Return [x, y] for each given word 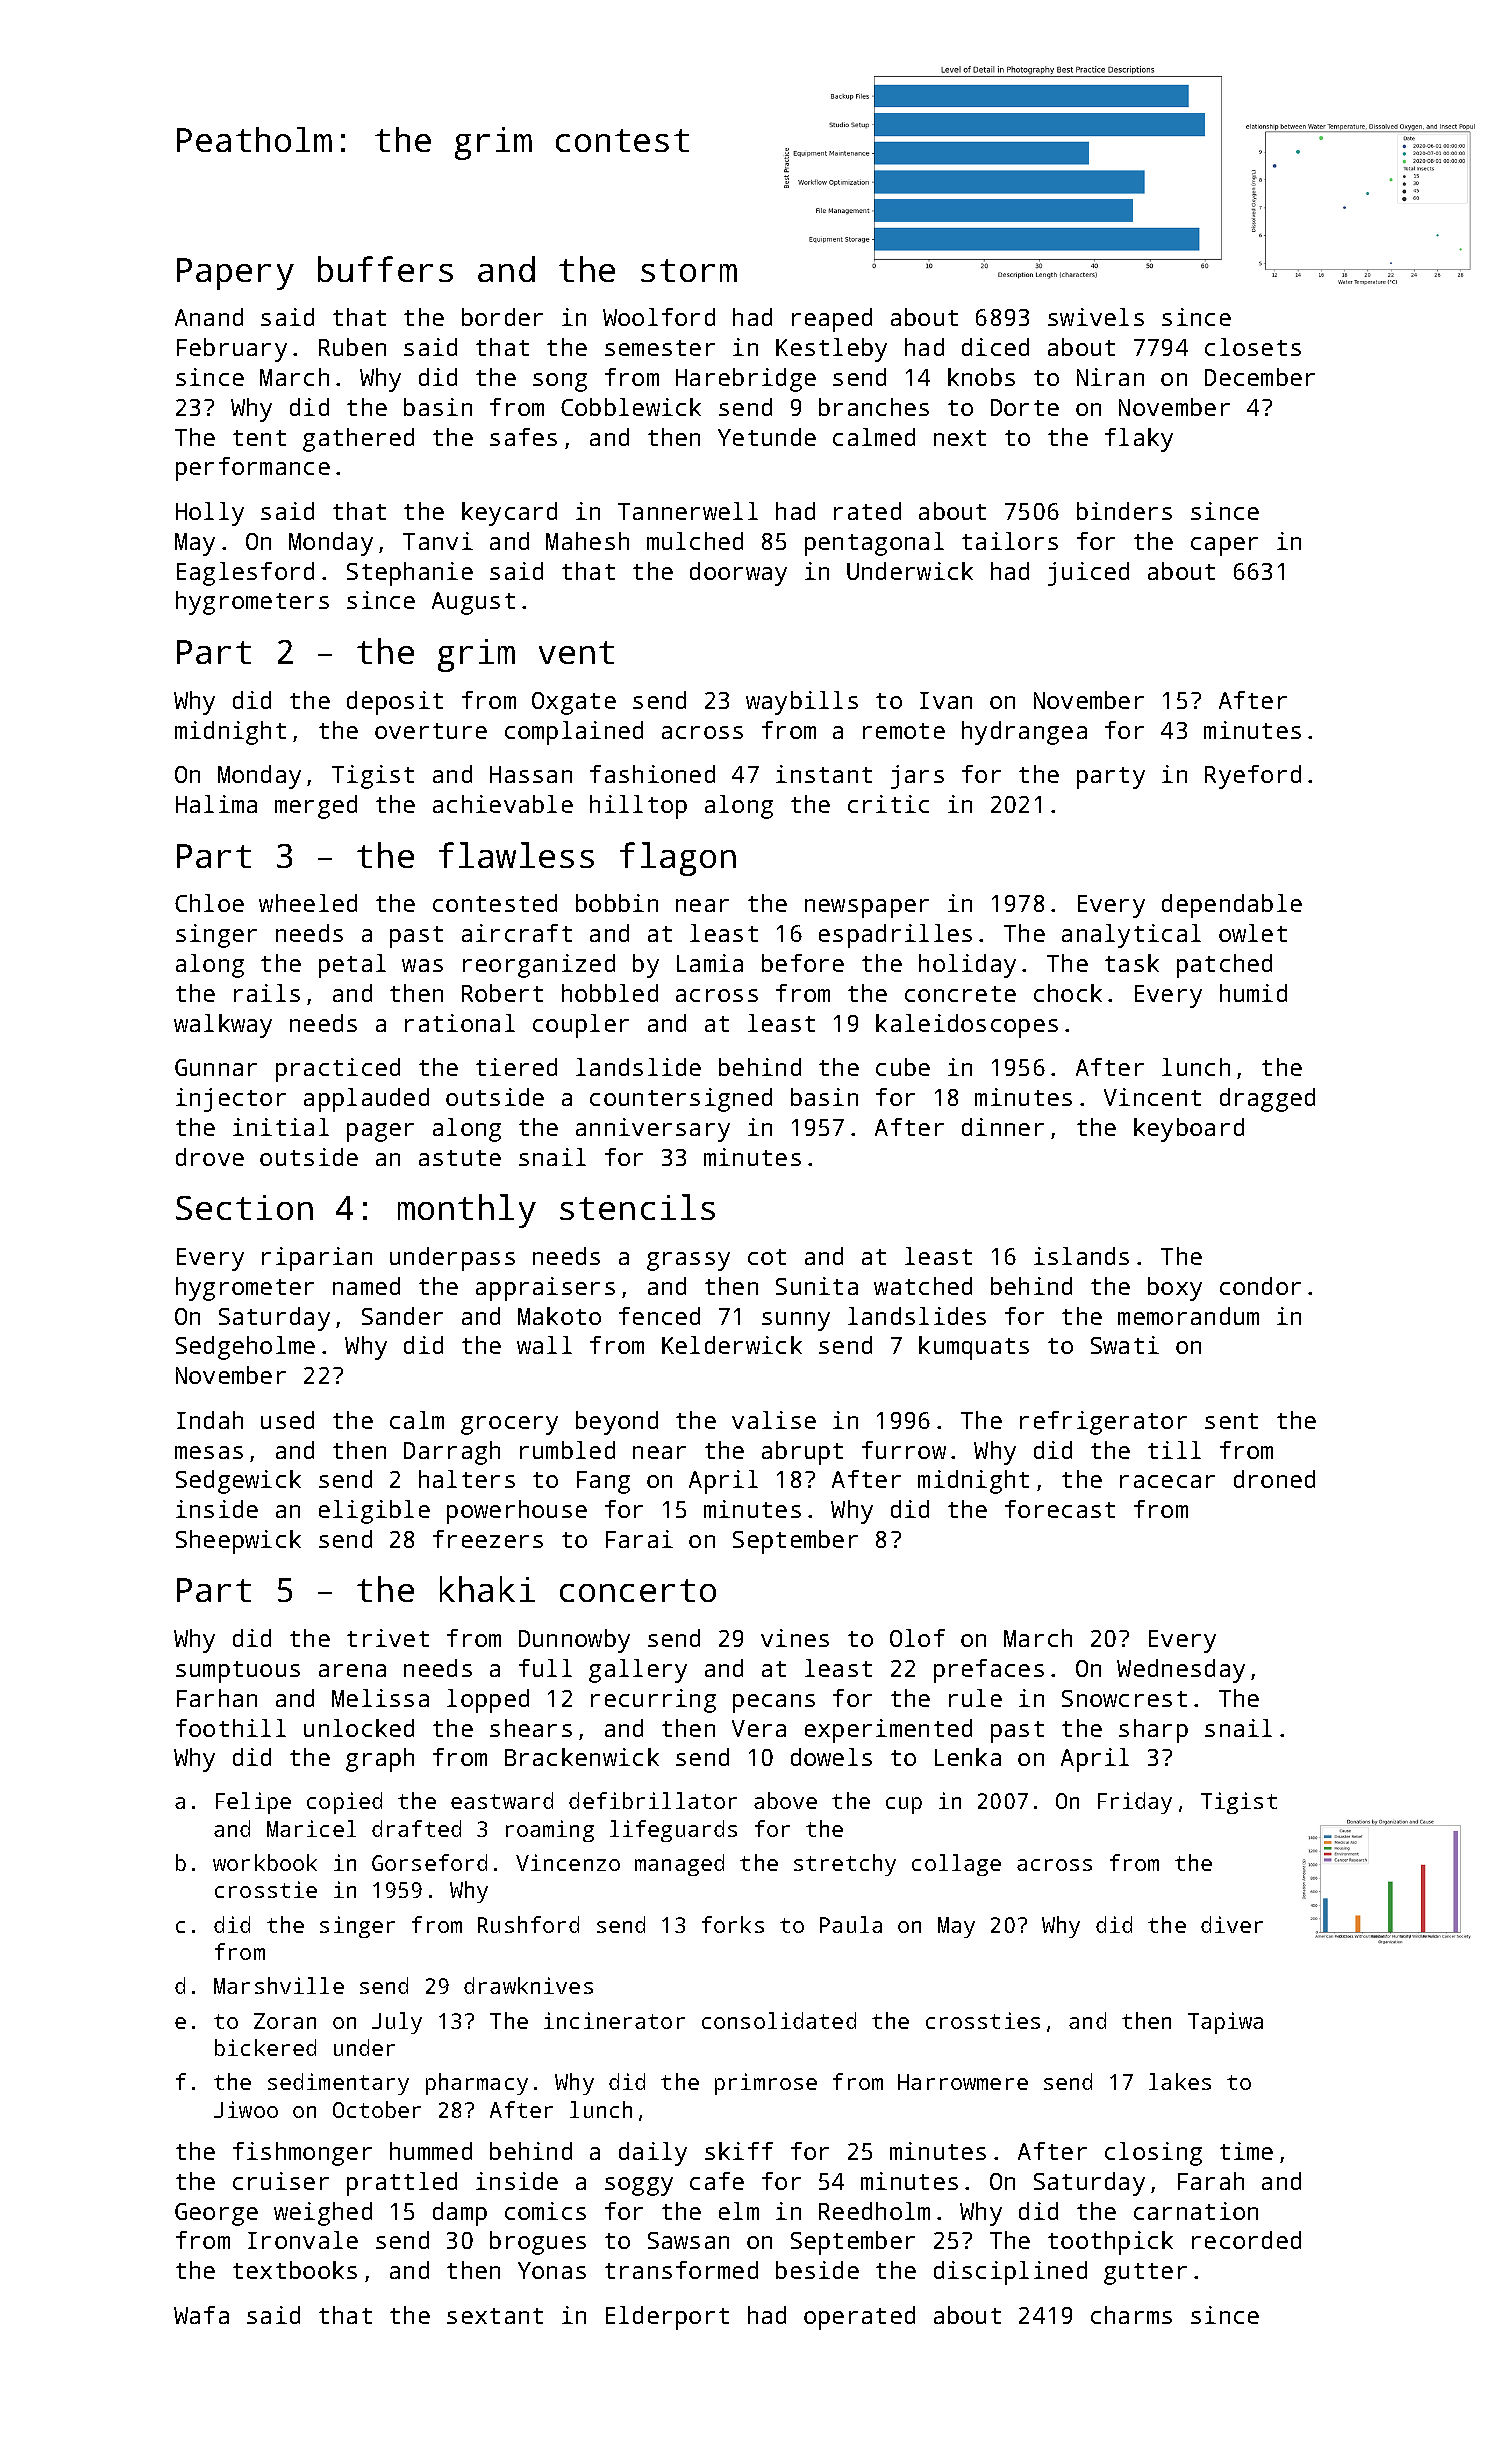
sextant [495, 2316]
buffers [385, 269]
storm [689, 270]
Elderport [667, 2318]
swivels [1096, 317]
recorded [1246, 2240]
